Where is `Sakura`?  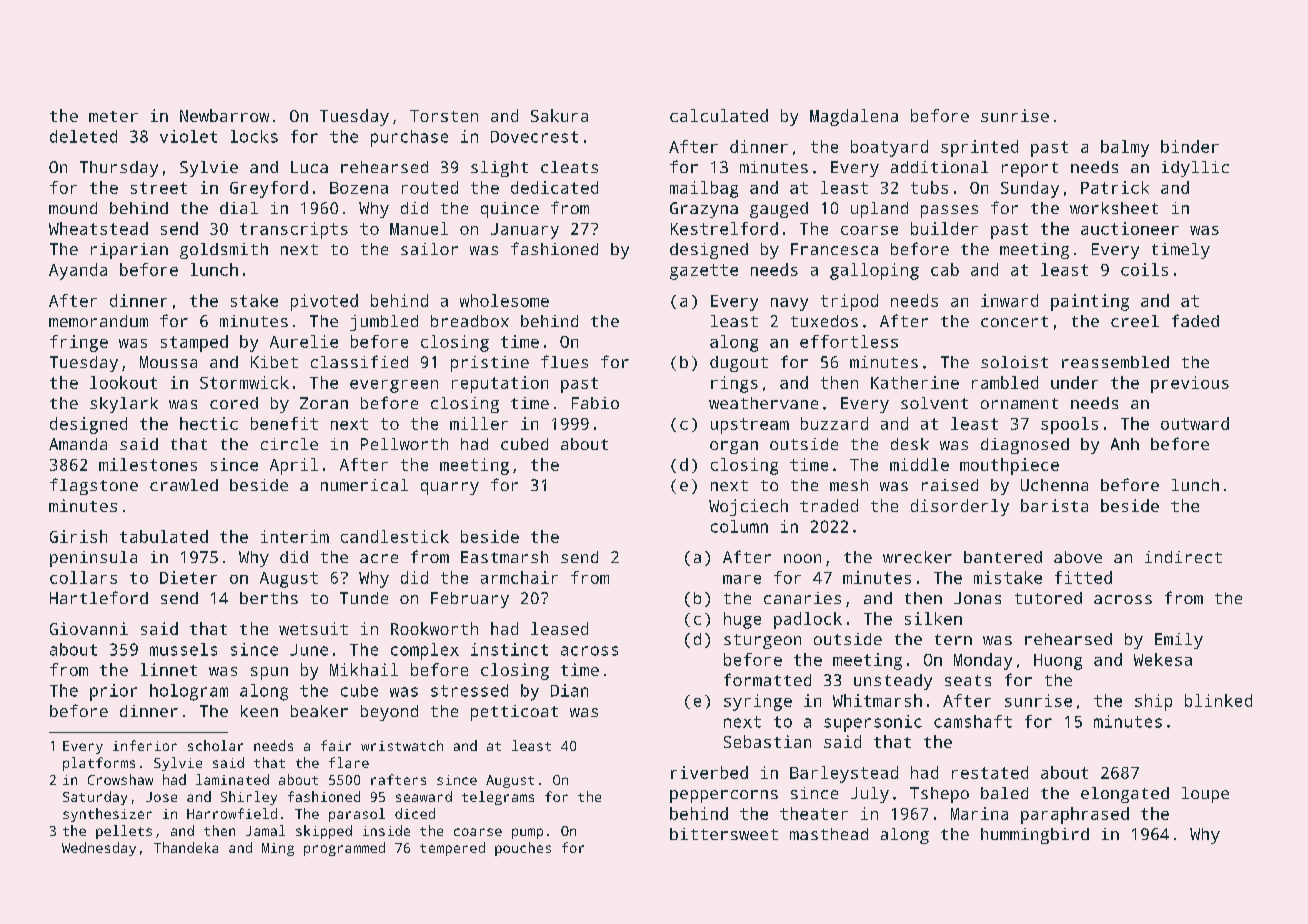
Sakura is located at coordinates (559, 115).
